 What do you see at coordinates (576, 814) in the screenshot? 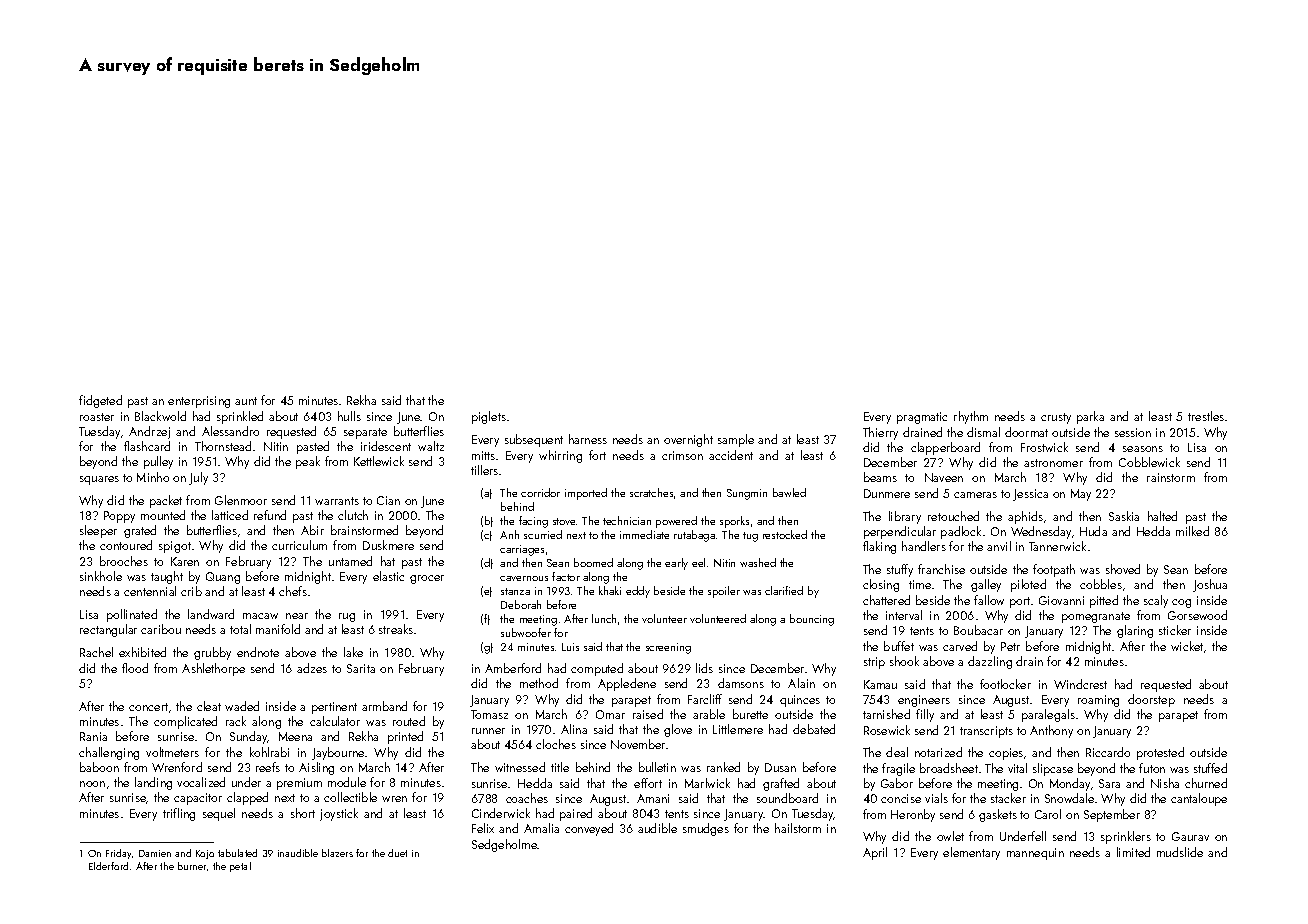
I see `paired` at bounding box center [576, 814].
